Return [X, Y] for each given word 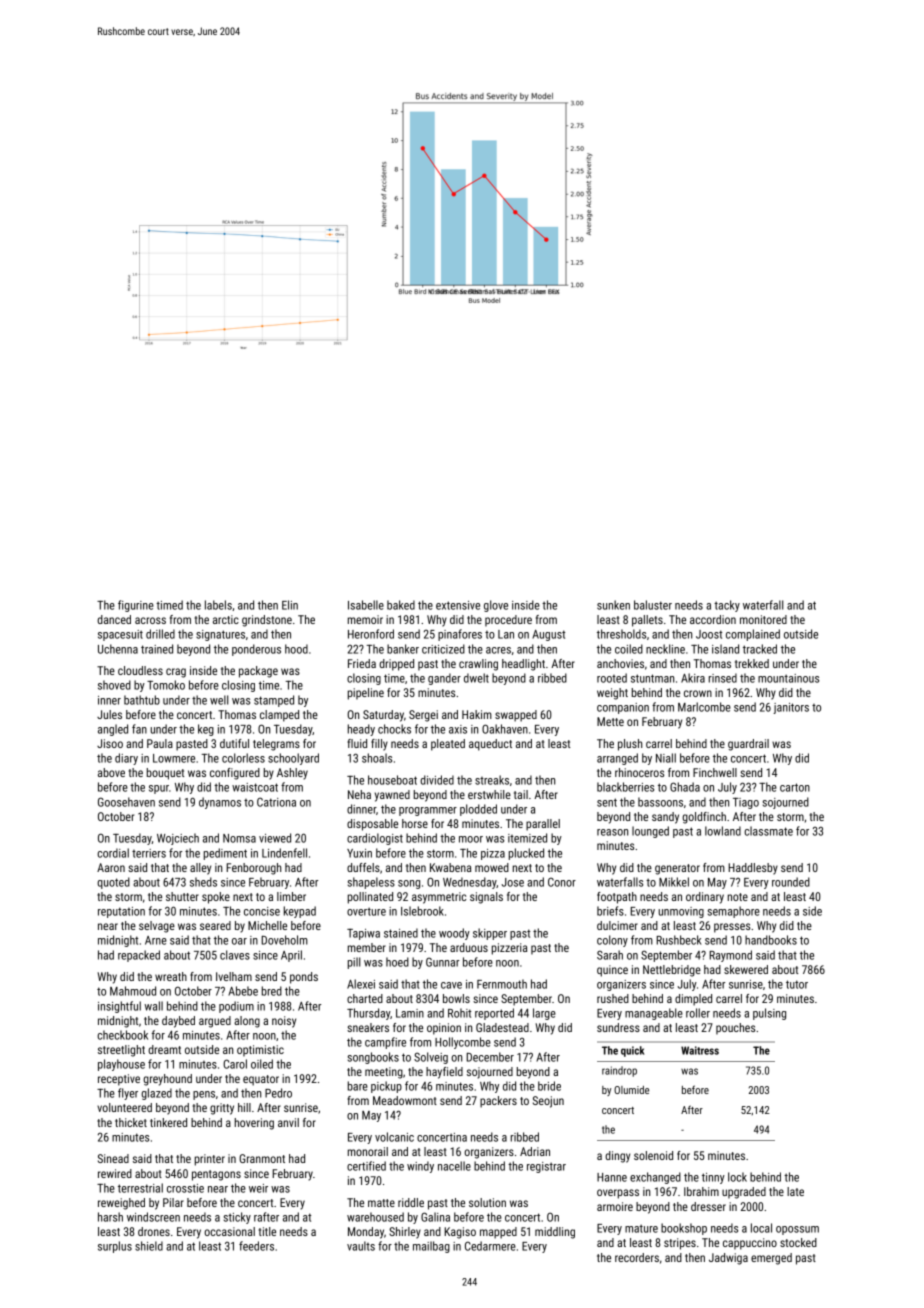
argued [215, 1022]
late [795, 1191]
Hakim [477, 714]
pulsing [769, 1014]
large [544, 1014]
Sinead [113, 1158]
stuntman [652, 678]
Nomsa [239, 838]
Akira [693, 678]
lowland [723, 831]
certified [366, 1166]
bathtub [142, 700]
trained [157, 649]
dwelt [476, 678]
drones [154, 1231]
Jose [513, 882]
